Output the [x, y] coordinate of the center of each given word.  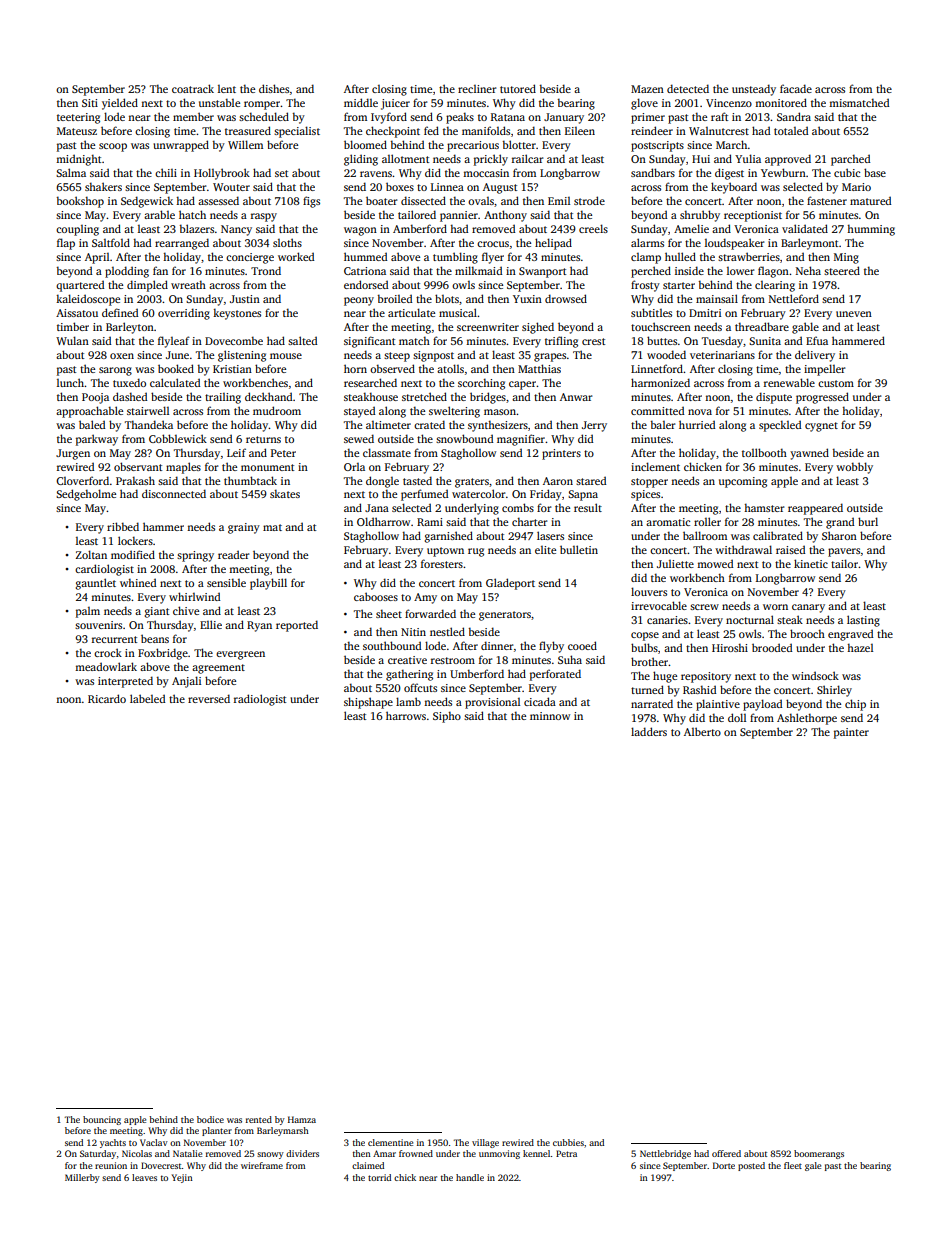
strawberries [749, 256]
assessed [218, 200]
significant [369, 342]
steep [397, 357]
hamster [764, 507]
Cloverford [82, 480]
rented [259, 1119]
